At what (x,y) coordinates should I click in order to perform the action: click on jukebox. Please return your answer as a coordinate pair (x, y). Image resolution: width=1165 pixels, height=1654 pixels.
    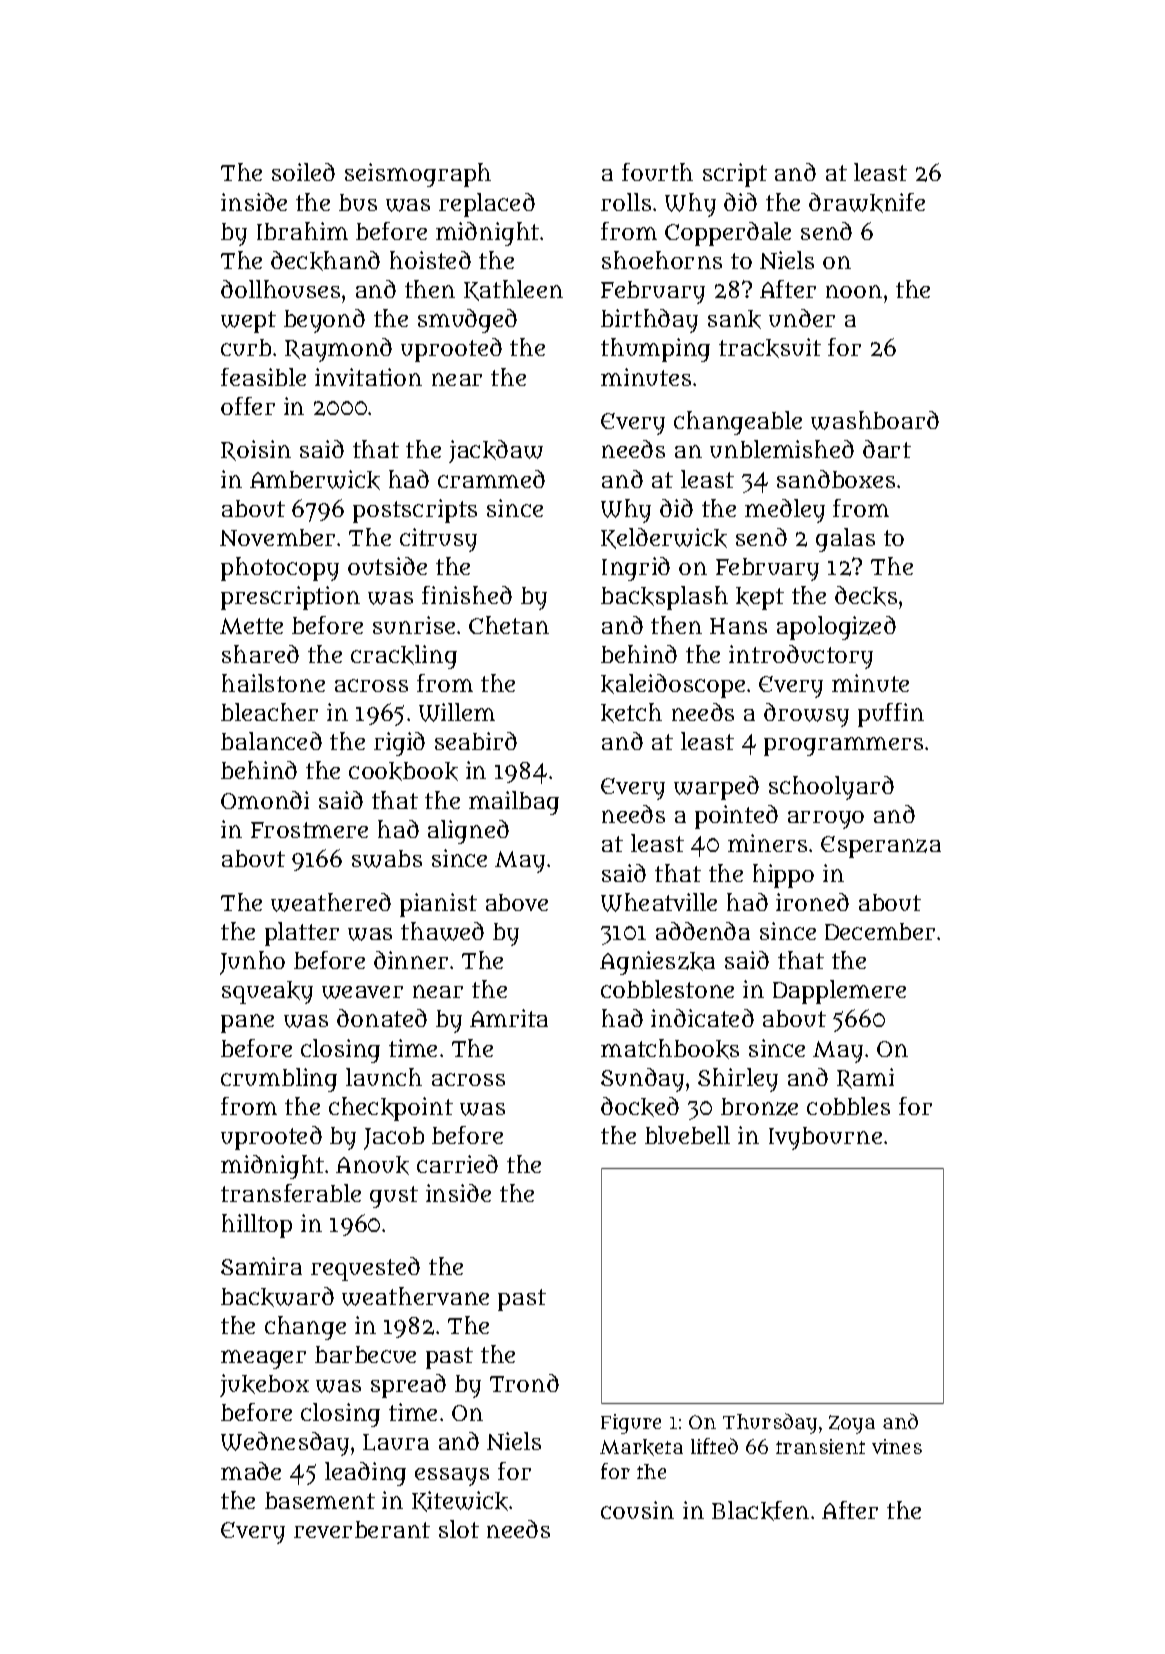
    Looking at the image, I should click on (264, 1385).
